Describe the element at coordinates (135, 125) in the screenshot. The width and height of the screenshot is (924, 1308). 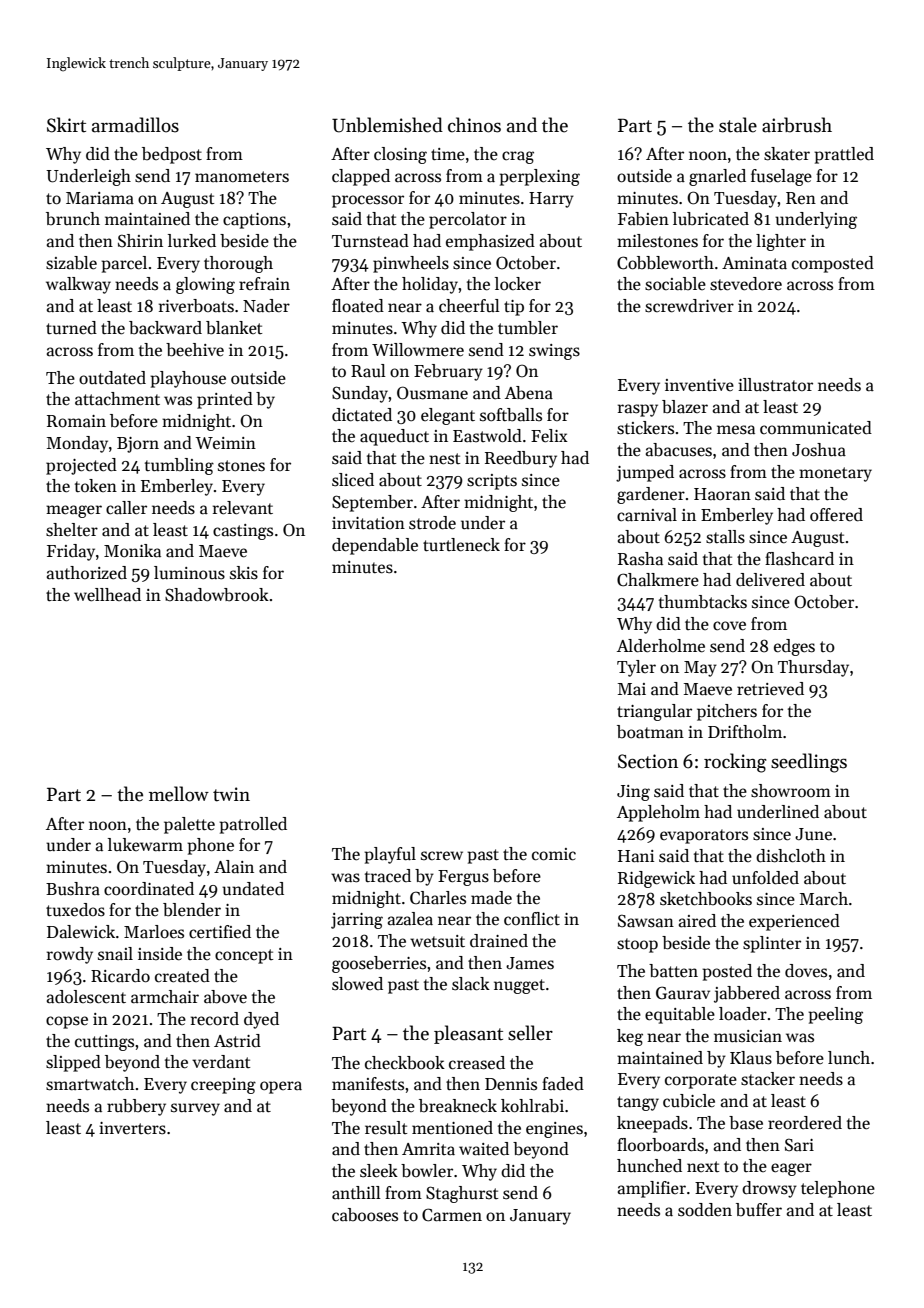
I see `armadillos` at that location.
